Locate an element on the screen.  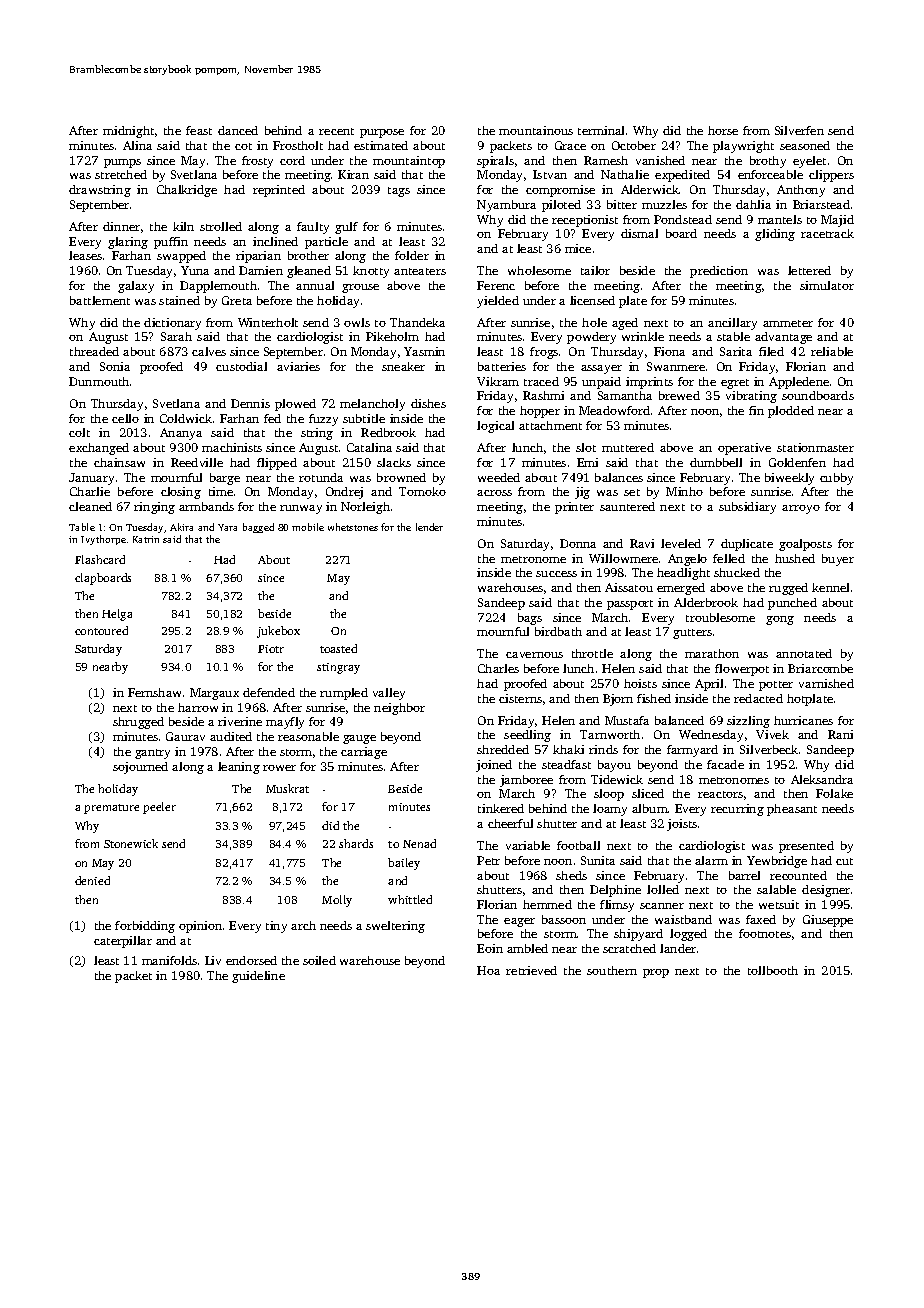
feast is located at coordinates (199, 130).
